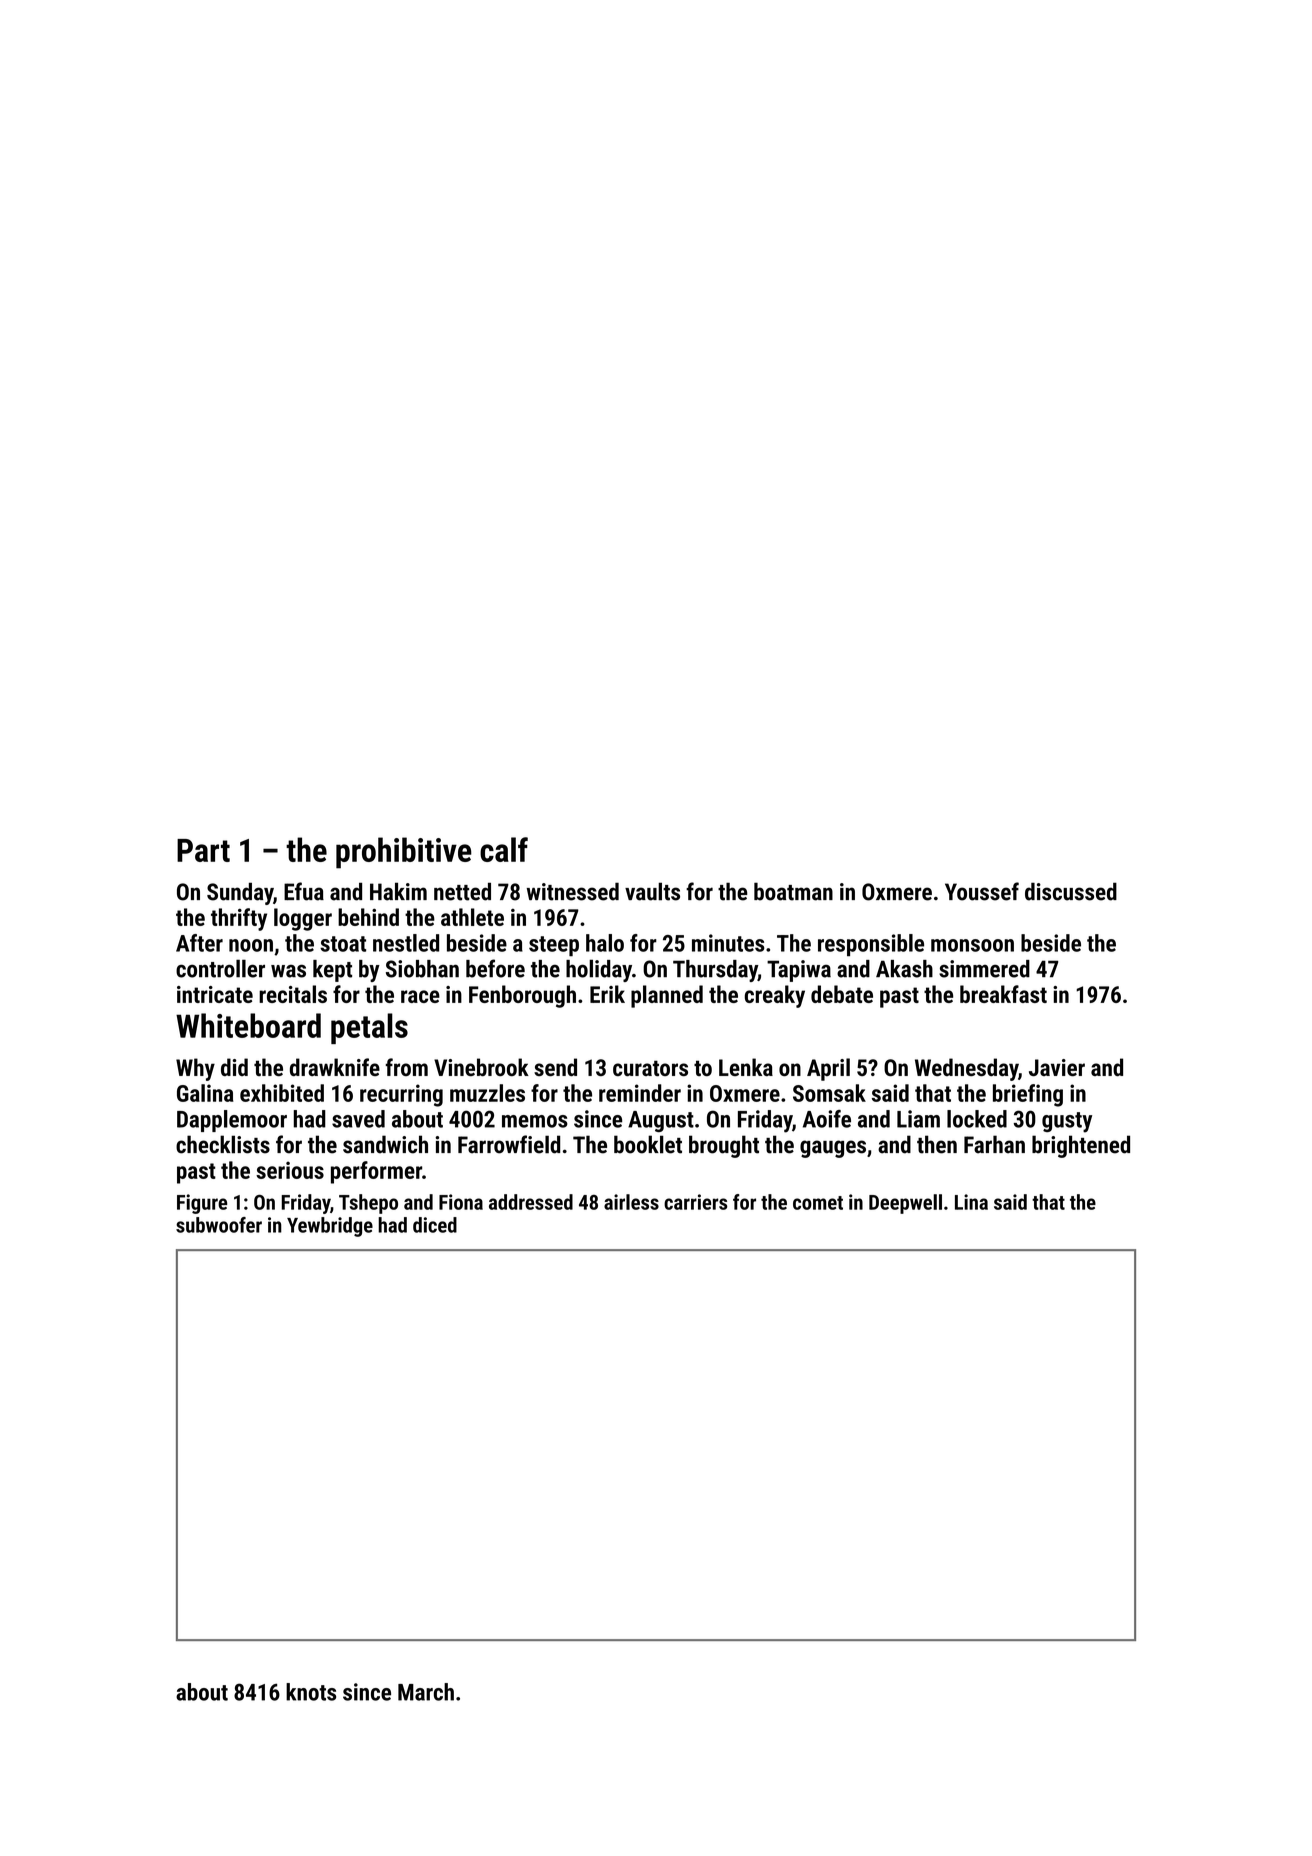  What do you see at coordinates (311, 1692) in the screenshot?
I see `knots` at bounding box center [311, 1692].
